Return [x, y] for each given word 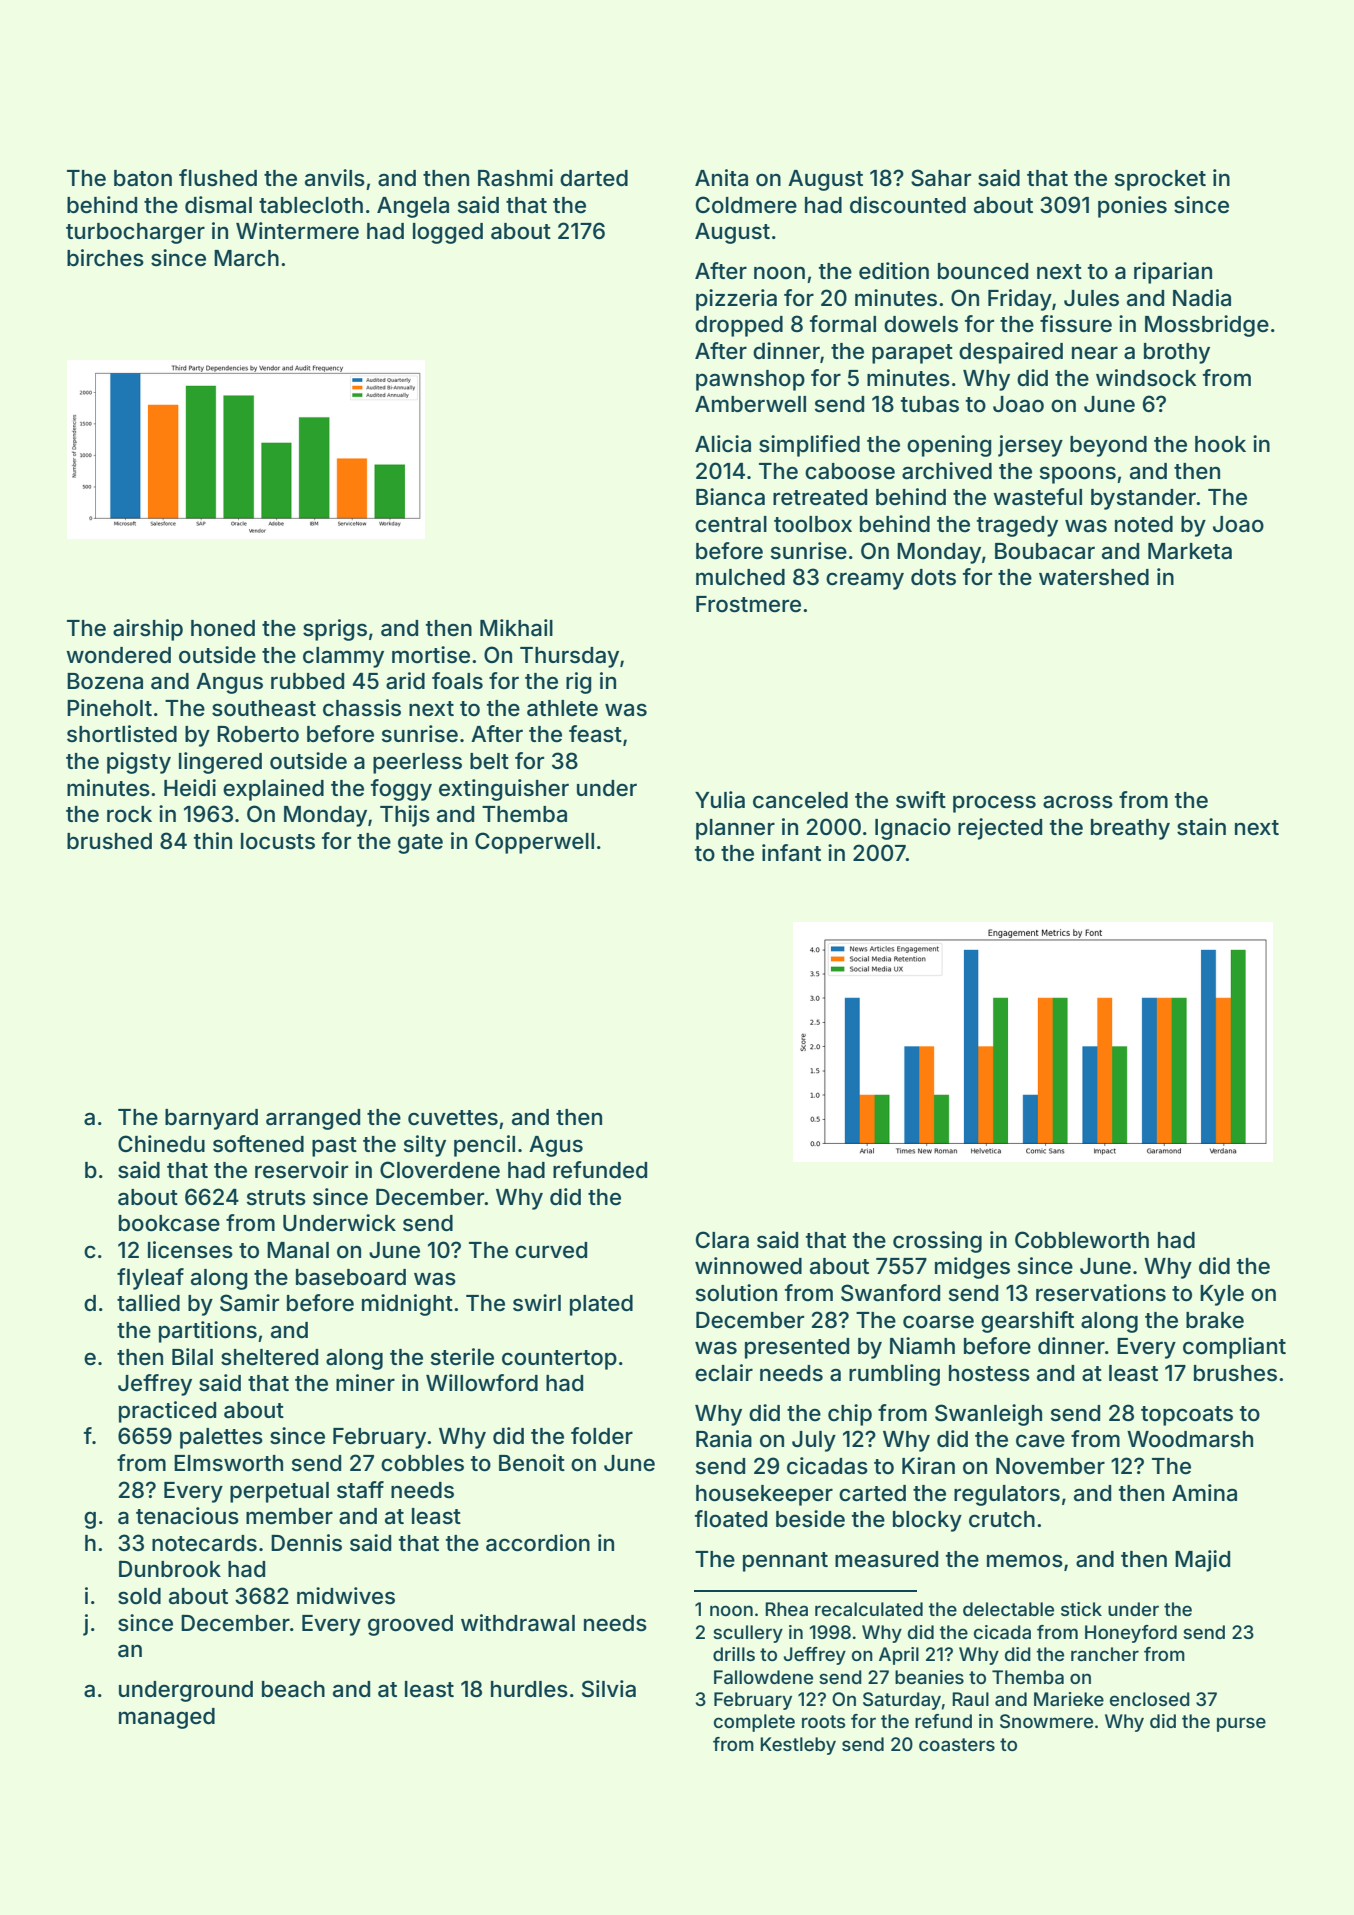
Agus [556, 1146]
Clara [722, 1240]
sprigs [335, 630]
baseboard [351, 1277]
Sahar [941, 178]
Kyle [1222, 1295]
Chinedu [161, 1144]
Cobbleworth [1082, 1240]
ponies [1132, 207]
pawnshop [750, 380]
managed [167, 1718]
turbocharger [135, 233]
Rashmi [515, 178]
